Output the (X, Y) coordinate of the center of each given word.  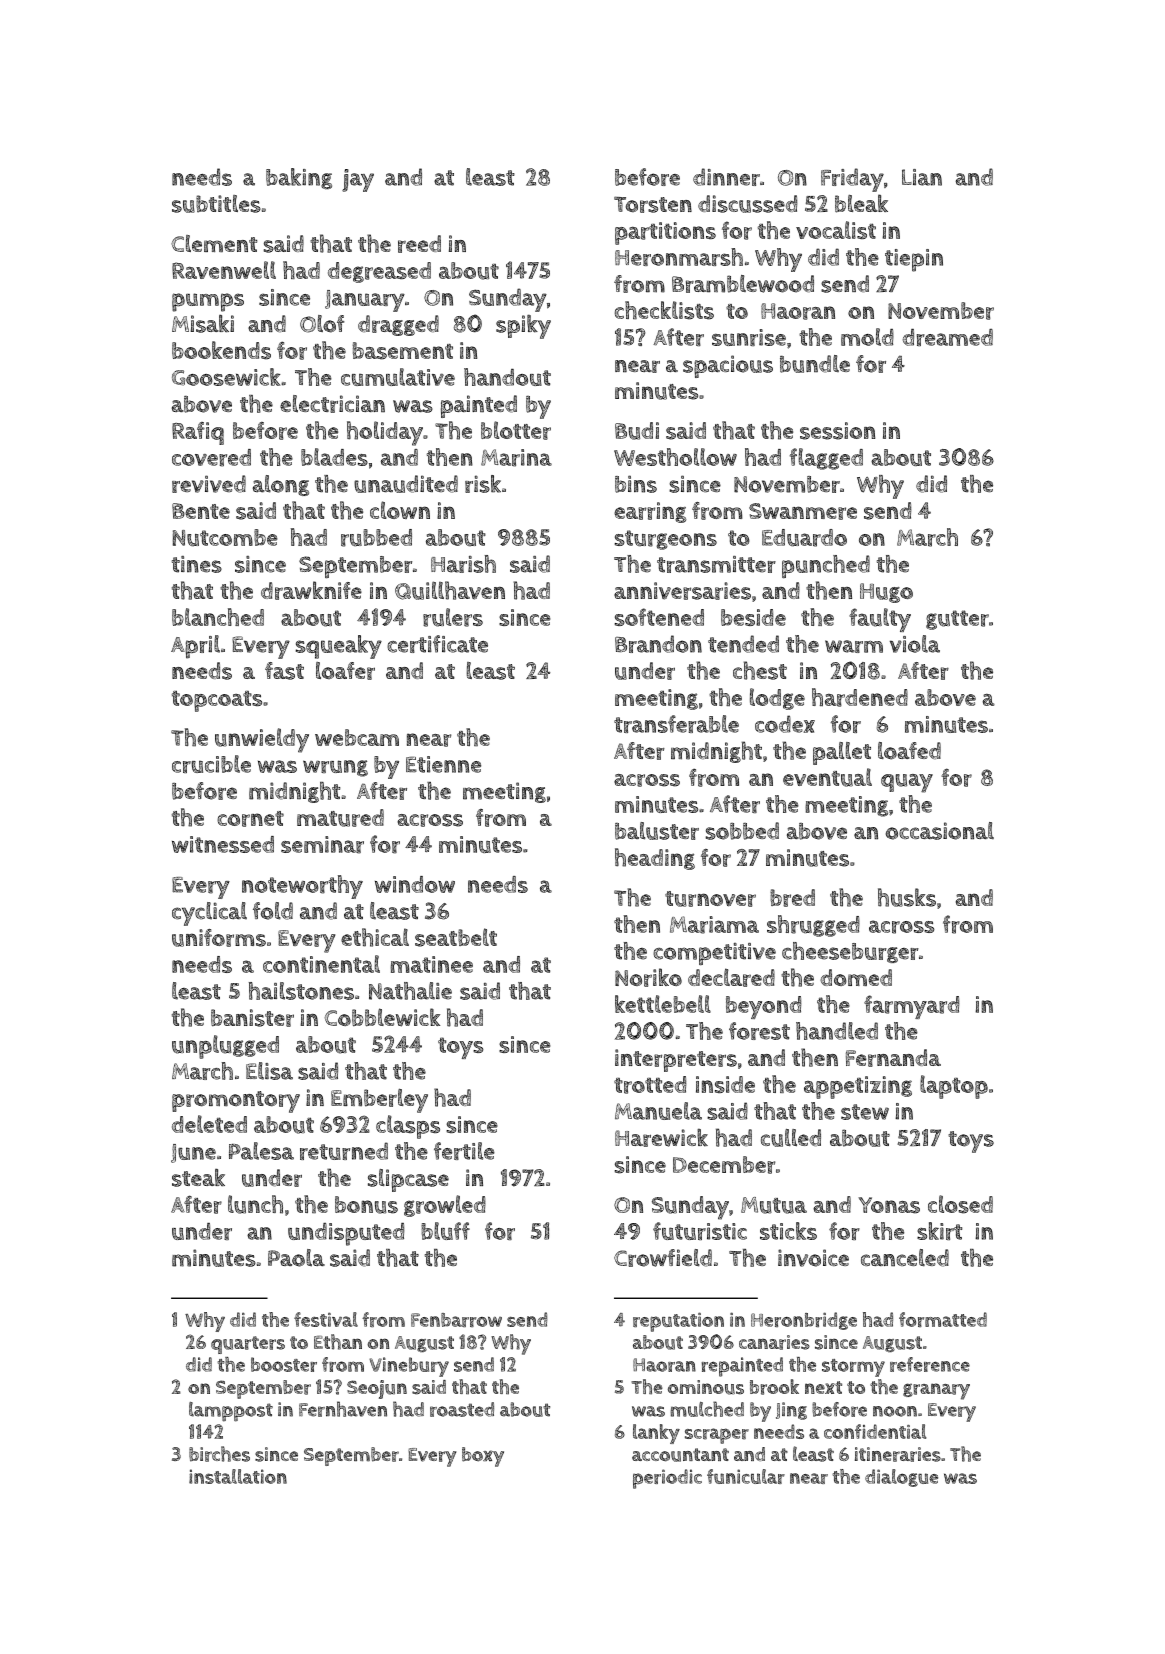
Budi (637, 431)
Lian (922, 177)
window (415, 884)
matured (340, 818)
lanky (656, 1434)
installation (238, 1476)
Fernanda (893, 1058)
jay (358, 180)
